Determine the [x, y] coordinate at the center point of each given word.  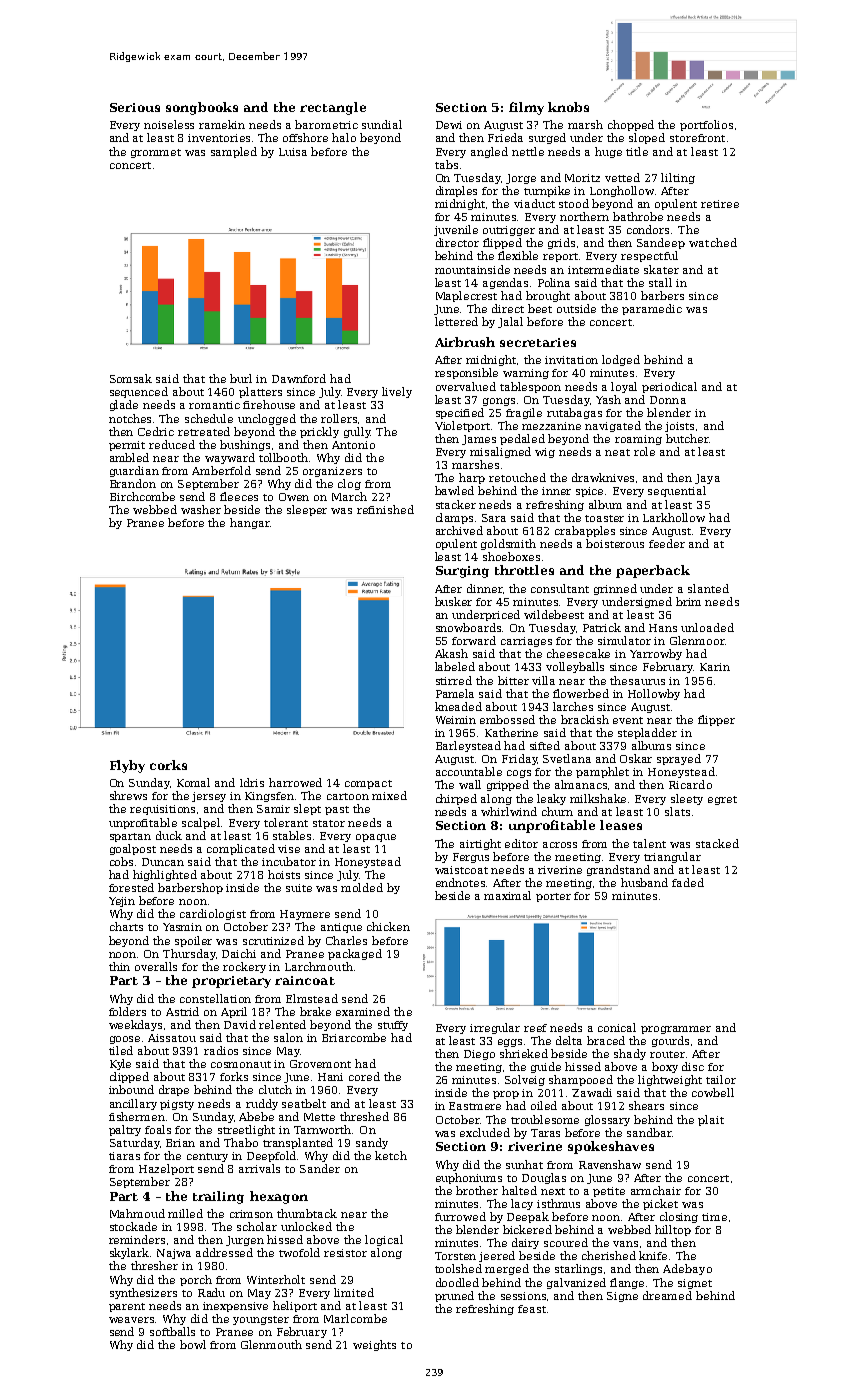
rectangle [333, 108]
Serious [135, 107]
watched [713, 242]
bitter [513, 680]
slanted [708, 588]
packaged [355, 954]
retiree [720, 204]
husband [644, 882]
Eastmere [475, 1106]
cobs [121, 861]
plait [711, 1120]
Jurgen [245, 1241]
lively [397, 392]
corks [168, 765]
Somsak [131, 378]
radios [221, 1050]
